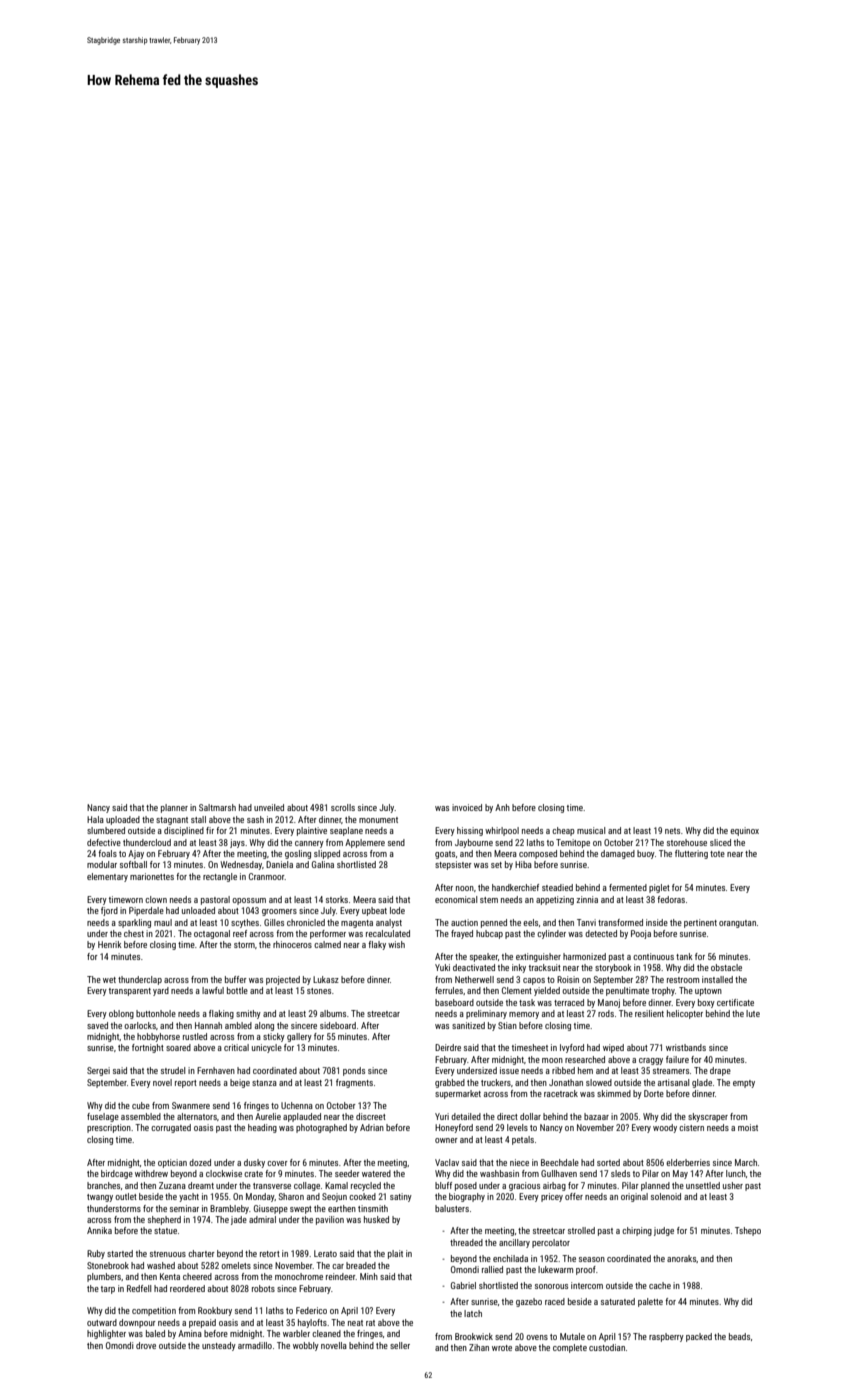  Describe the element at coordinates (174, 808) in the image. I see `planner` at that location.
